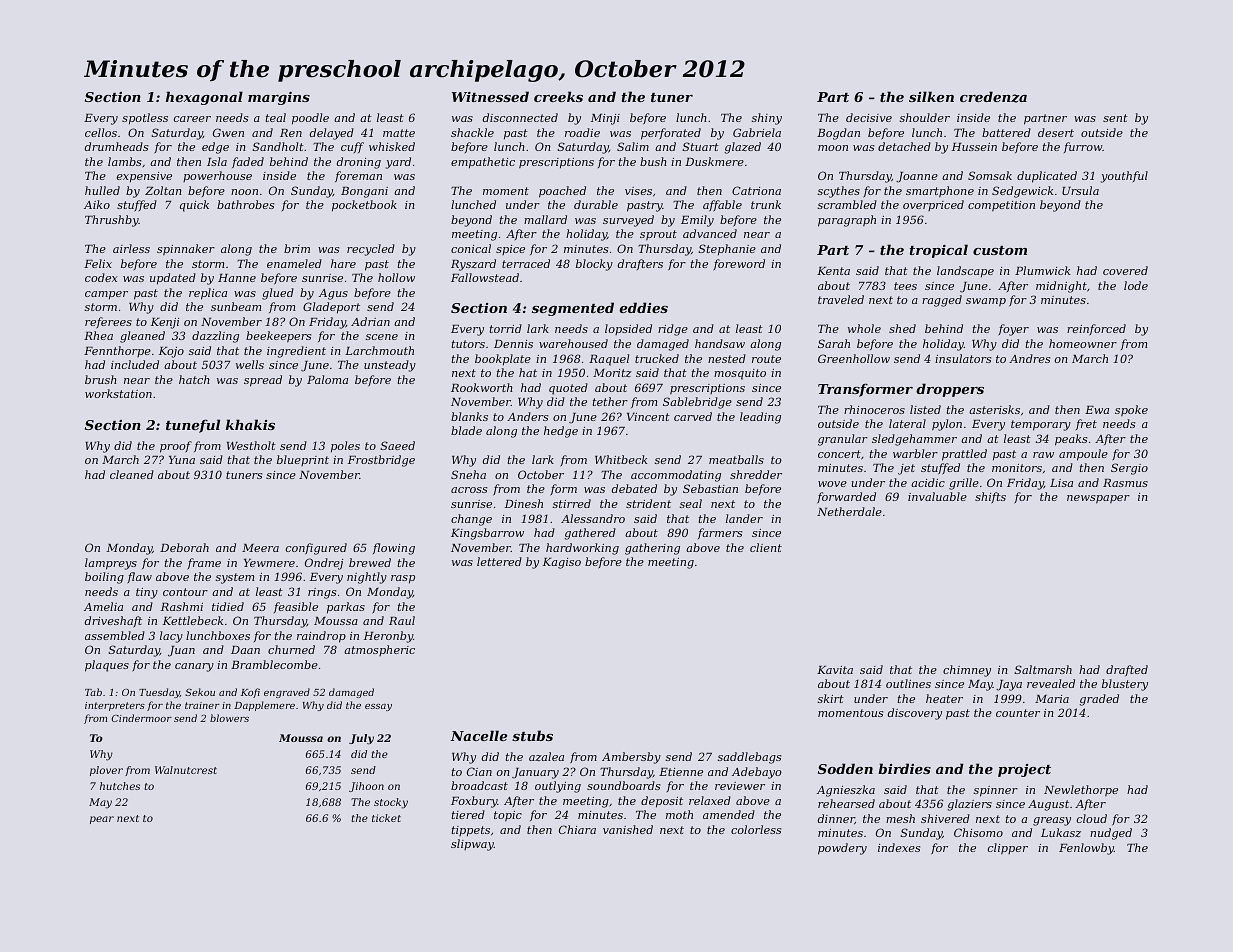 The height and width of the document is (952, 1233). What do you see at coordinates (572, 503) in the document?
I see `stirred` at bounding box center [572, 503].
